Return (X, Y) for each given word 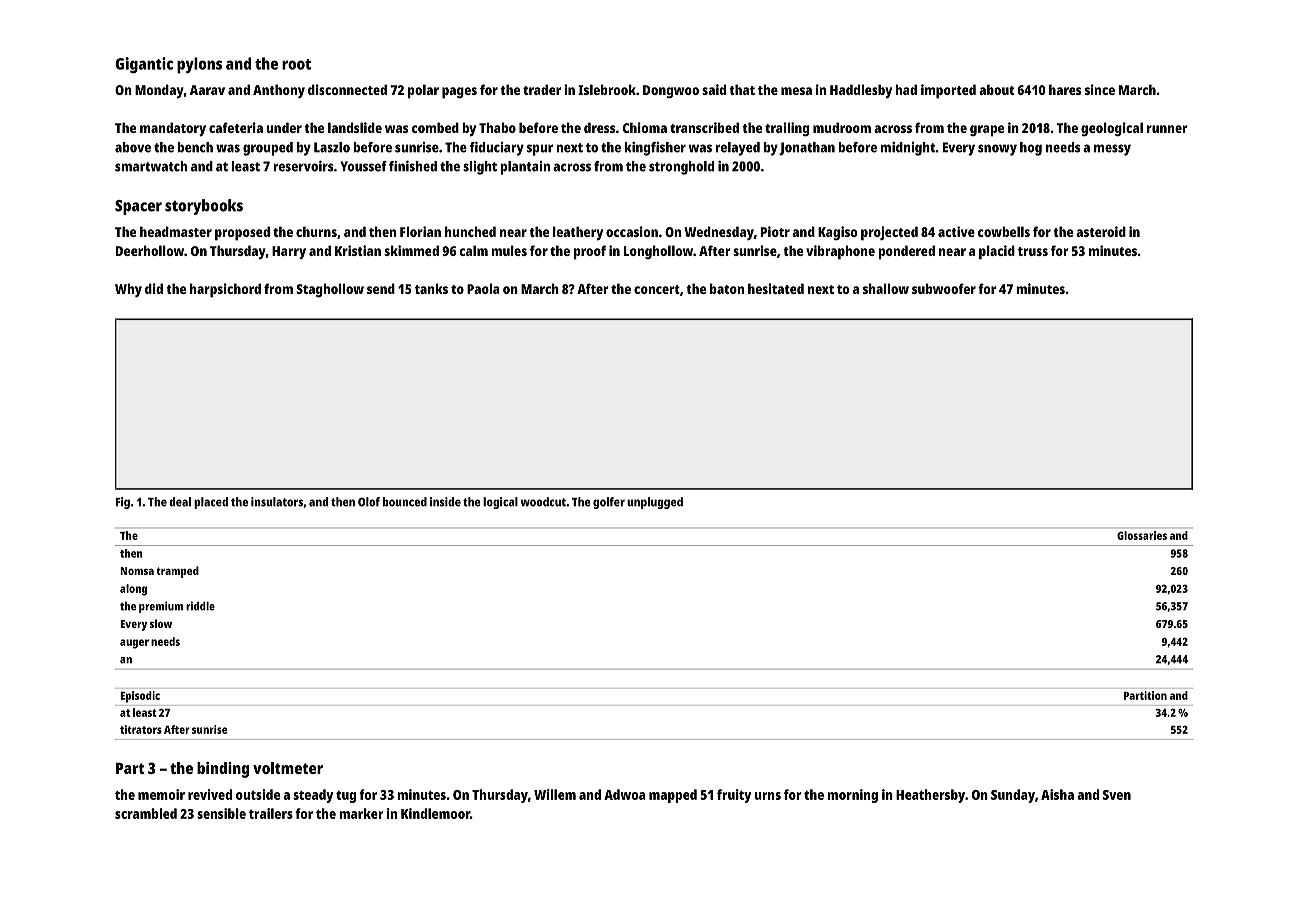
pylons (199, 65)
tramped (178, 572)
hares (1065, 89)
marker (361, 813)
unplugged (655, 503)
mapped (673, 796)
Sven (1117, 795)
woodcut (543, 502)
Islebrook (607, 89)
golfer (609, 503)
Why (128, 290)
